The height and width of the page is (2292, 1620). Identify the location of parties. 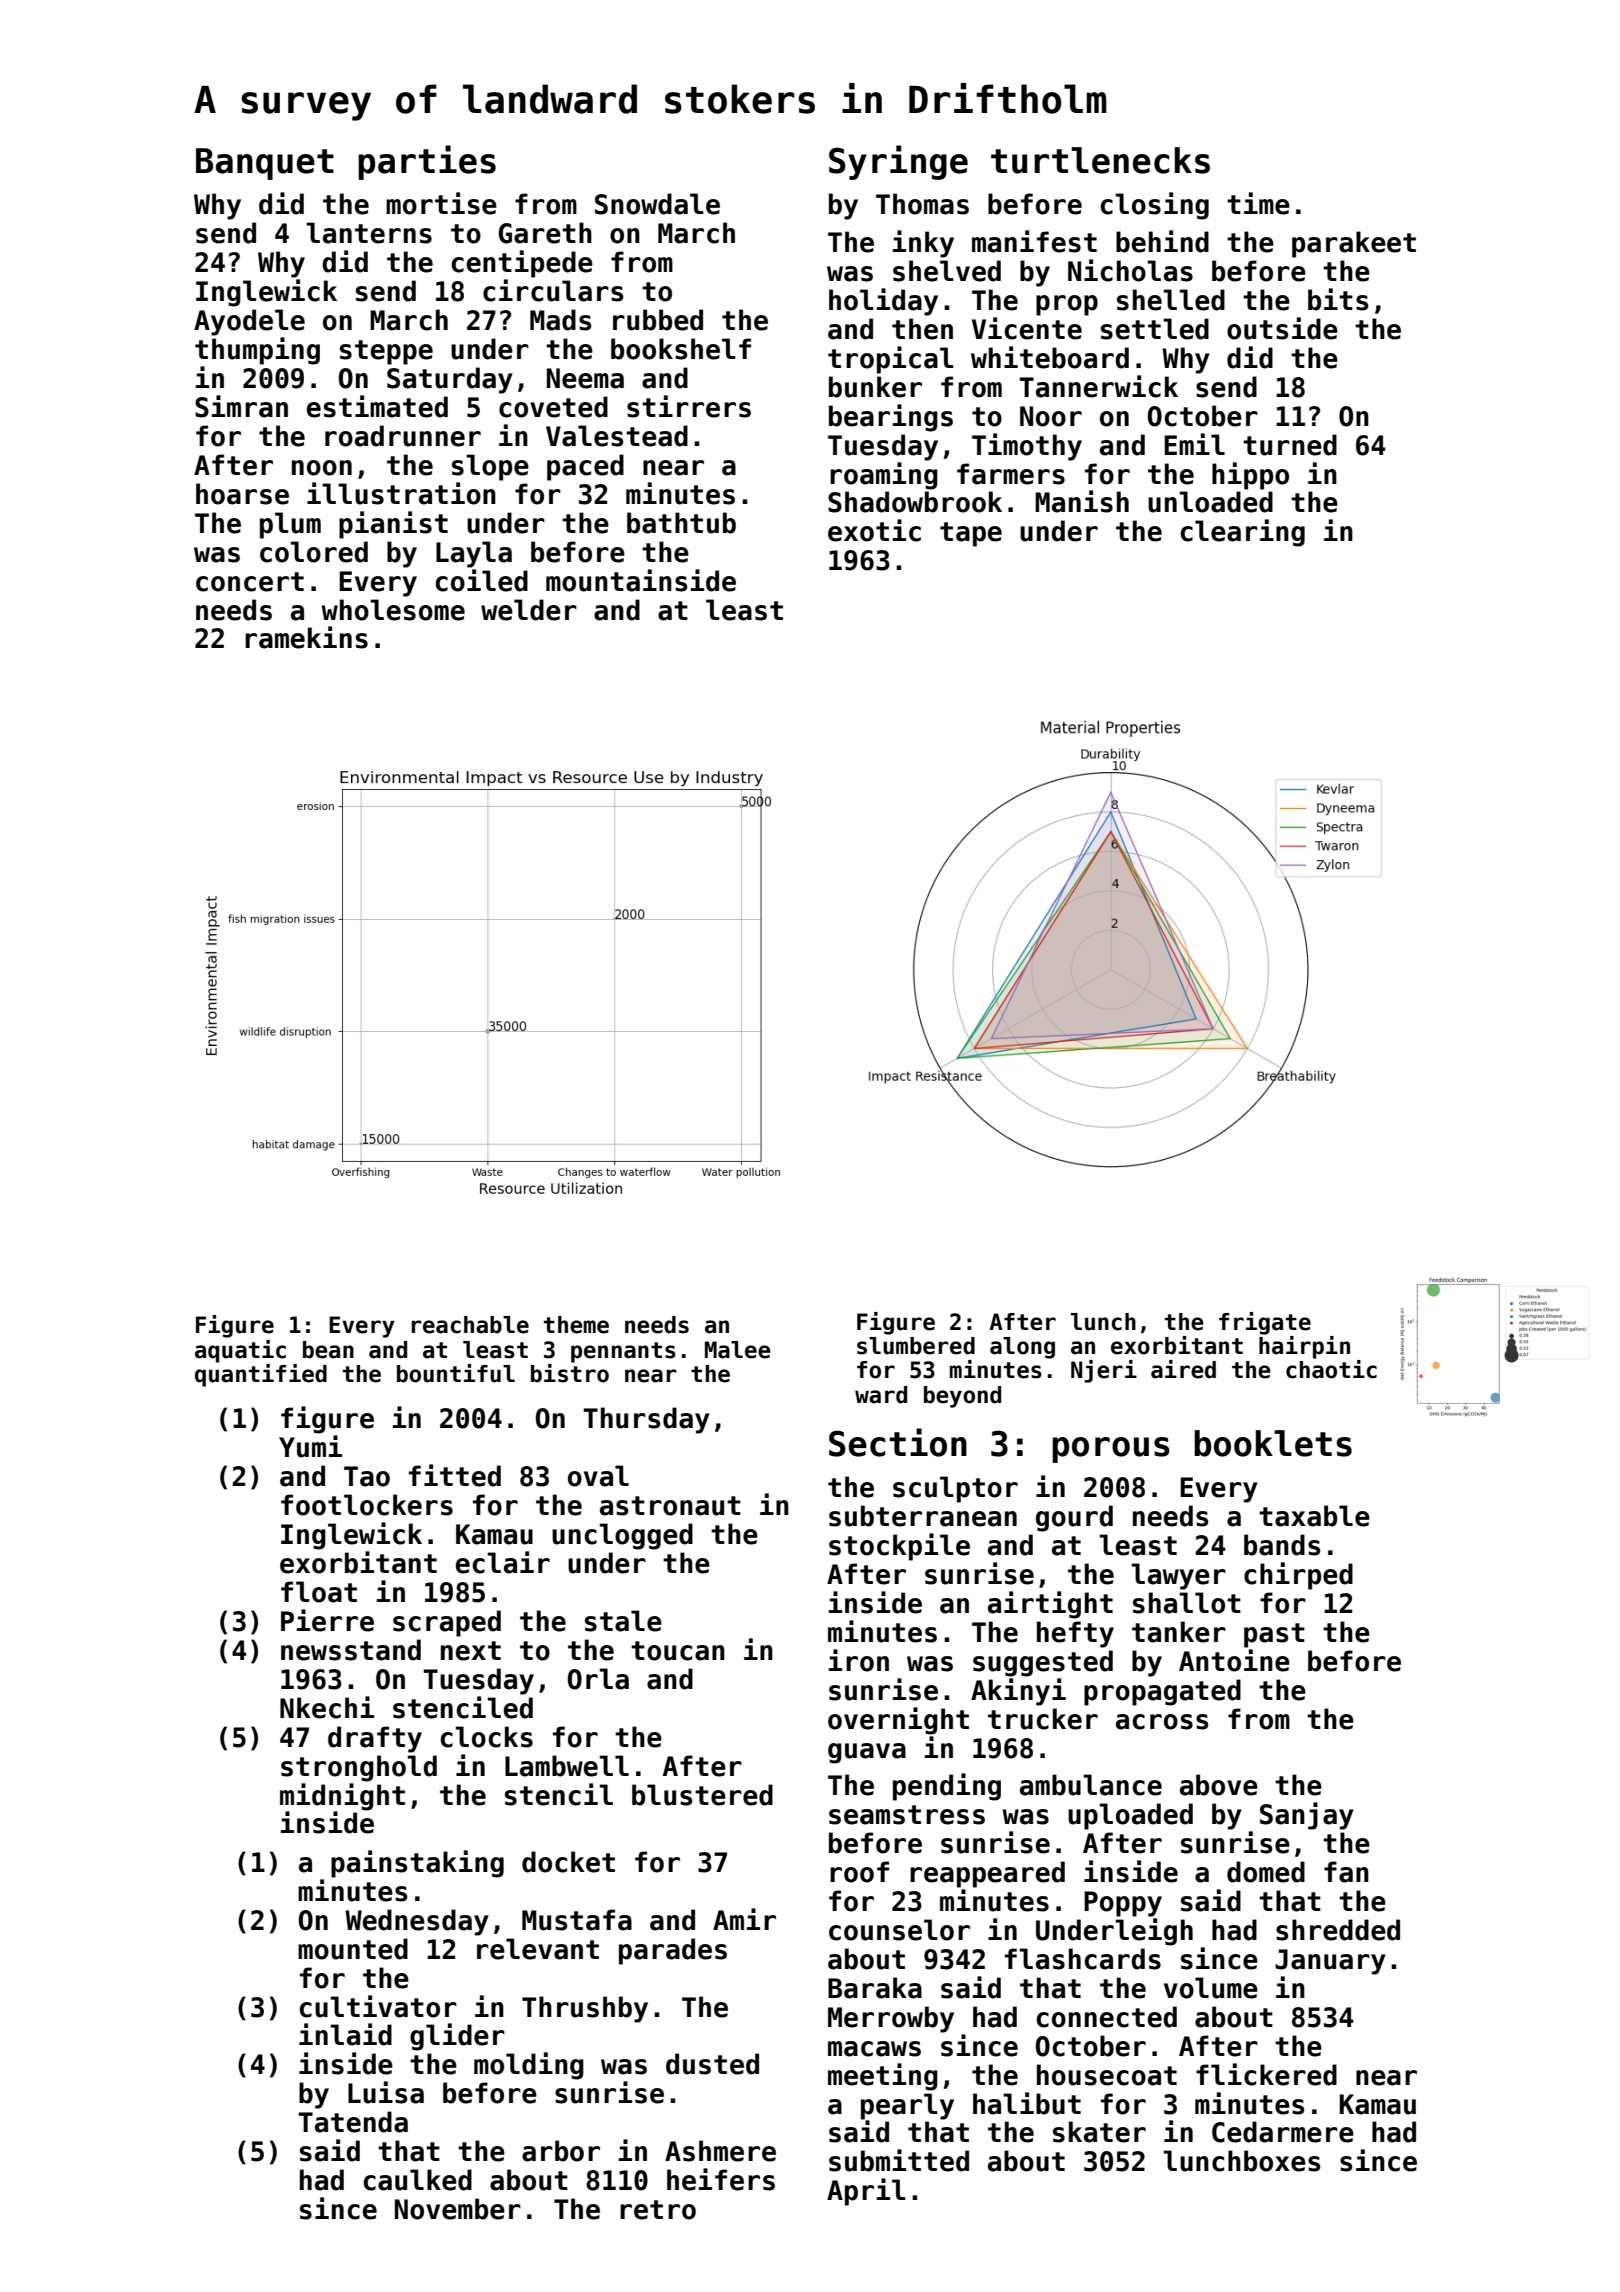
(427, 162).
